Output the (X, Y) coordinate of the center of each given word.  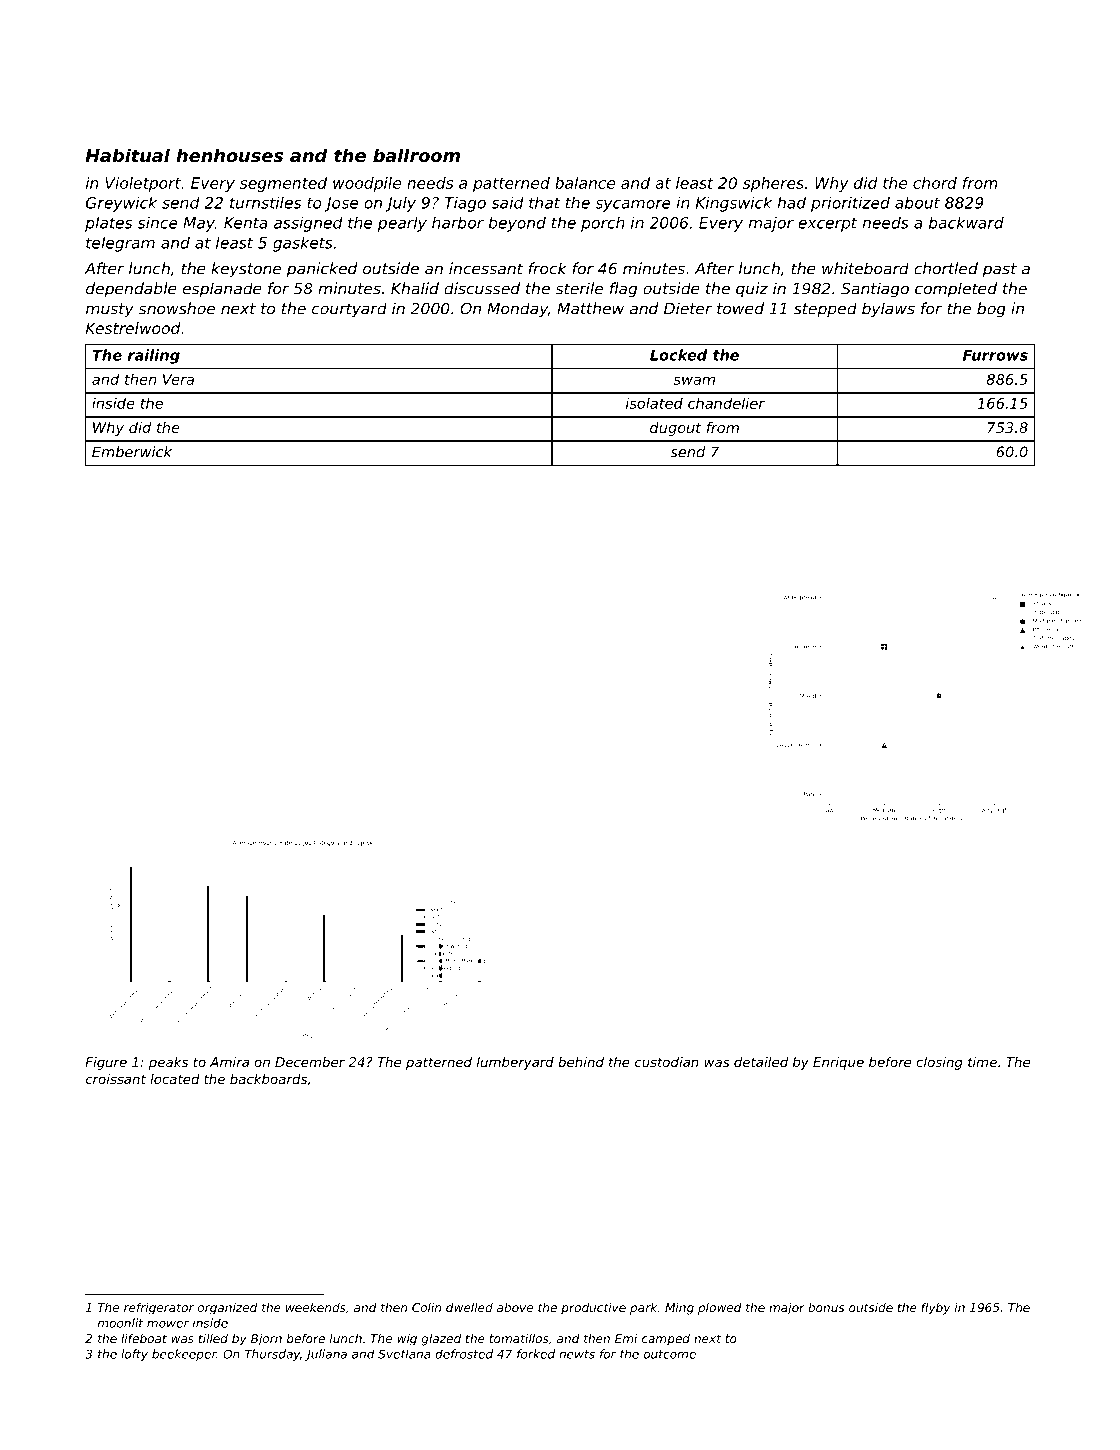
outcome (670, 1354)
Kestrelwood (133, 328)
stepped (825, 310)
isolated (654, 403)
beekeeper (184, 1355)
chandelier (726, 403)
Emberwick (132, 452)
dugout (676, 429)
